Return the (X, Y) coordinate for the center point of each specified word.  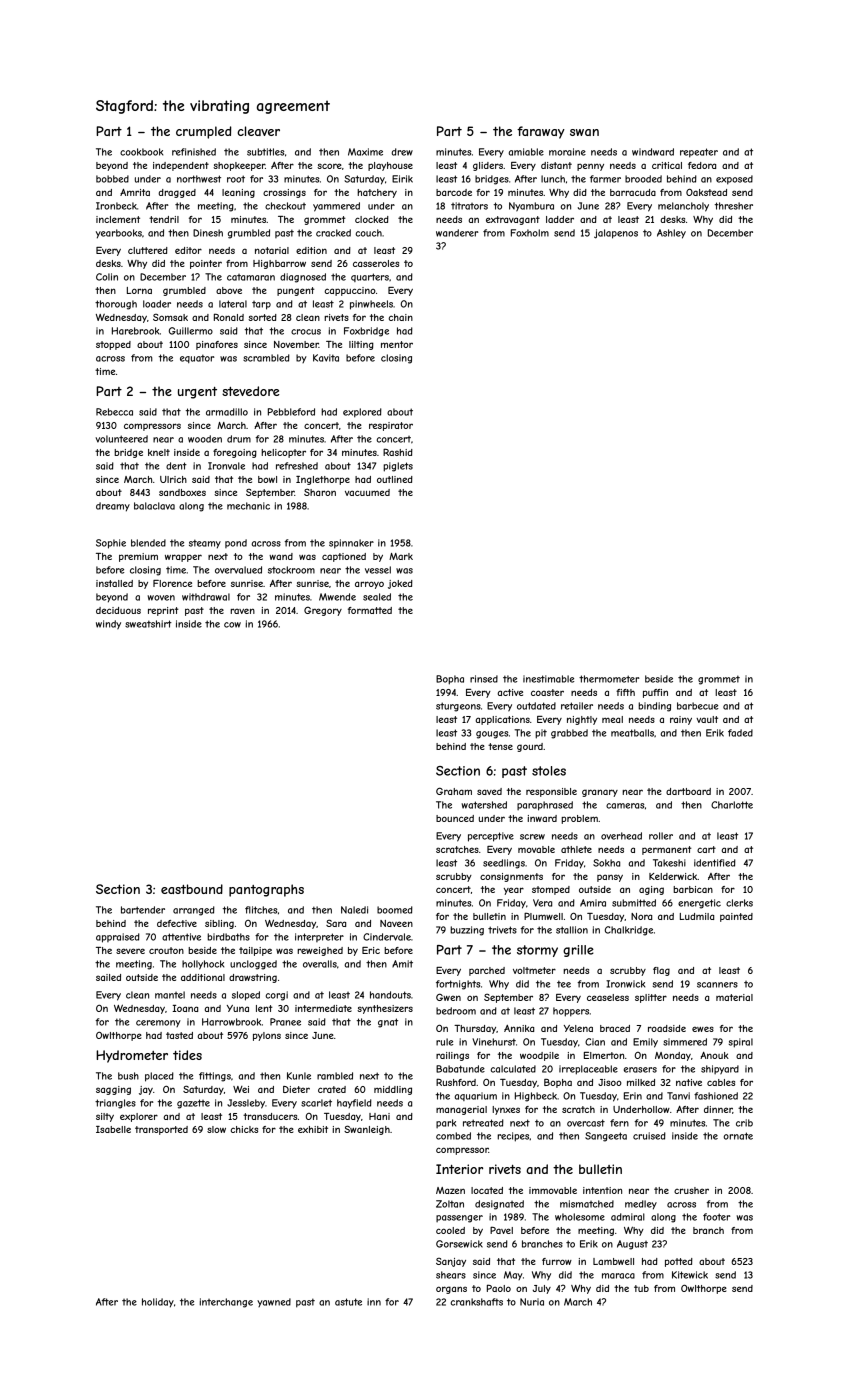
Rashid (398, 452)
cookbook (141, 152)
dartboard (688, 791)
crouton (166, 950)
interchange (226, 1303)
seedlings (504, 864)
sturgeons (458, 707)
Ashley (671, 234)
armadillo (227, 412)
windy (108, 625)
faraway (541, 132)
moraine (567, 152)
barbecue (697, 706)
